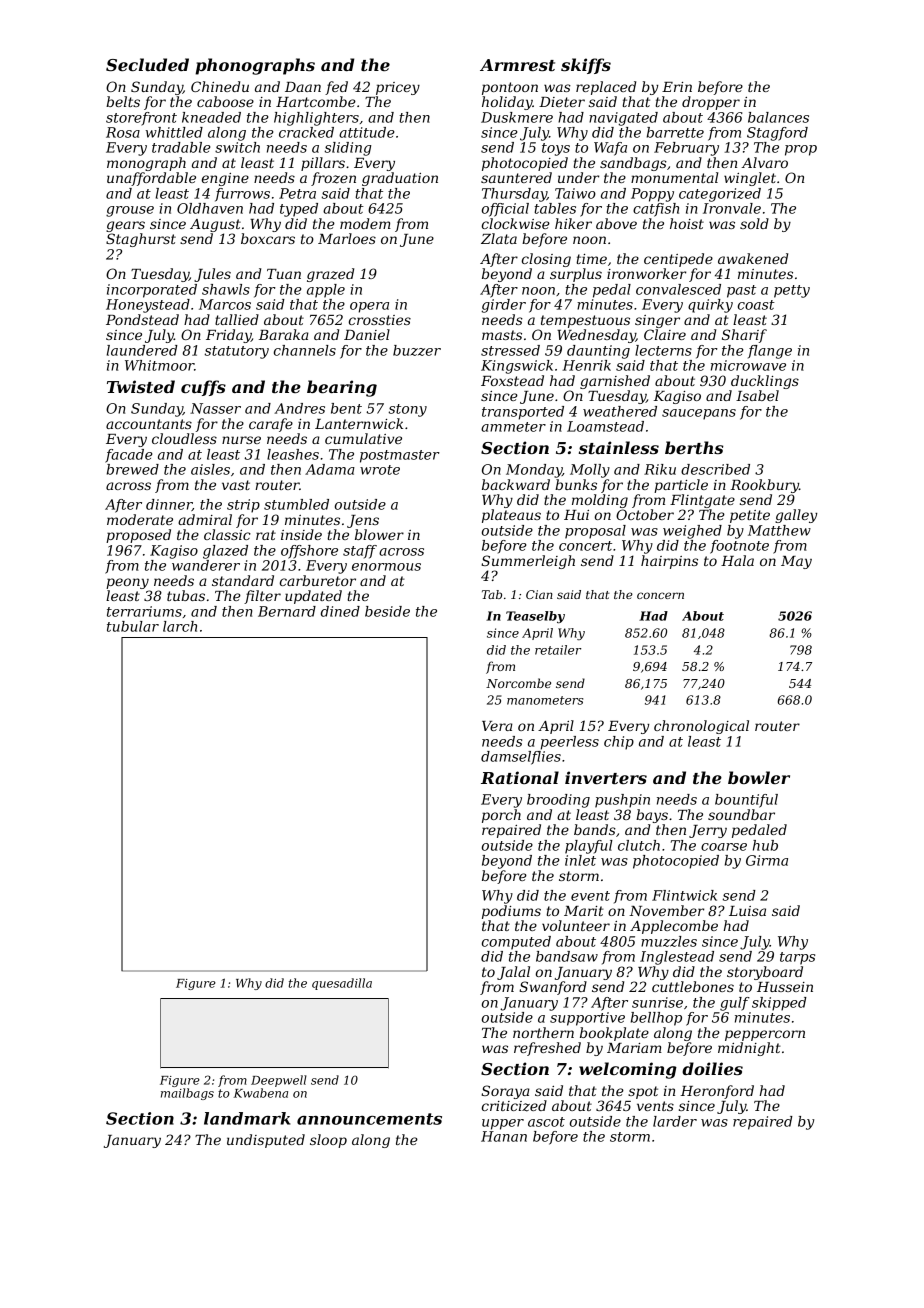 The height and width of the page is (1308, 924). I want to click on tubular, so click(133, 626).
